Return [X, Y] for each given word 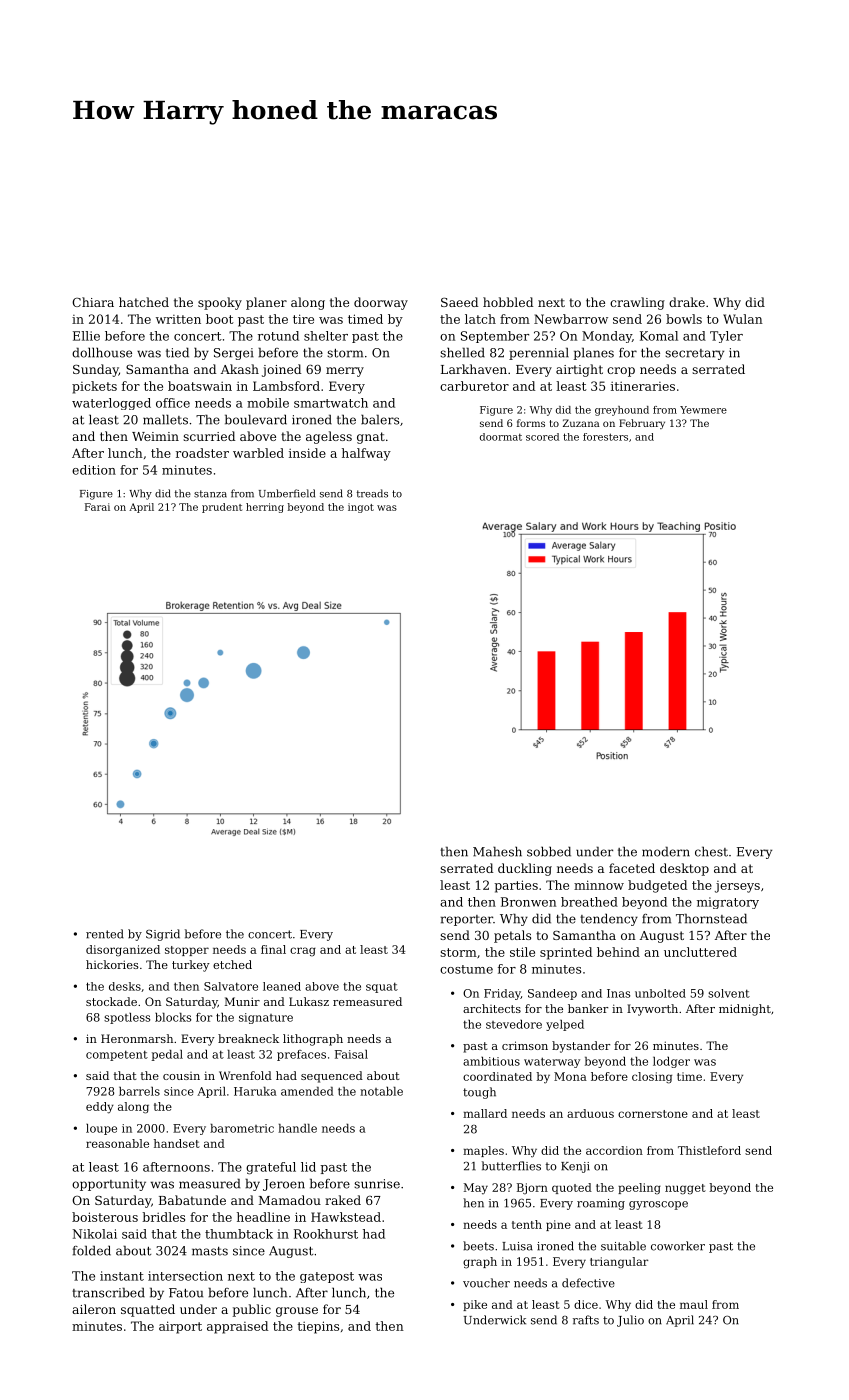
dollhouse [102, 352]
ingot [361, 508]
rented [105, 934]
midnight [745, 1010]
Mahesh [497, 851]
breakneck [248, 1038]
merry [345, 372]
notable [381, 1091]
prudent [222, 508]
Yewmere [703, 410]
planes [593, 353]
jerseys [737, 887]
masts [210, 1251]
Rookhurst [326, 1234]
